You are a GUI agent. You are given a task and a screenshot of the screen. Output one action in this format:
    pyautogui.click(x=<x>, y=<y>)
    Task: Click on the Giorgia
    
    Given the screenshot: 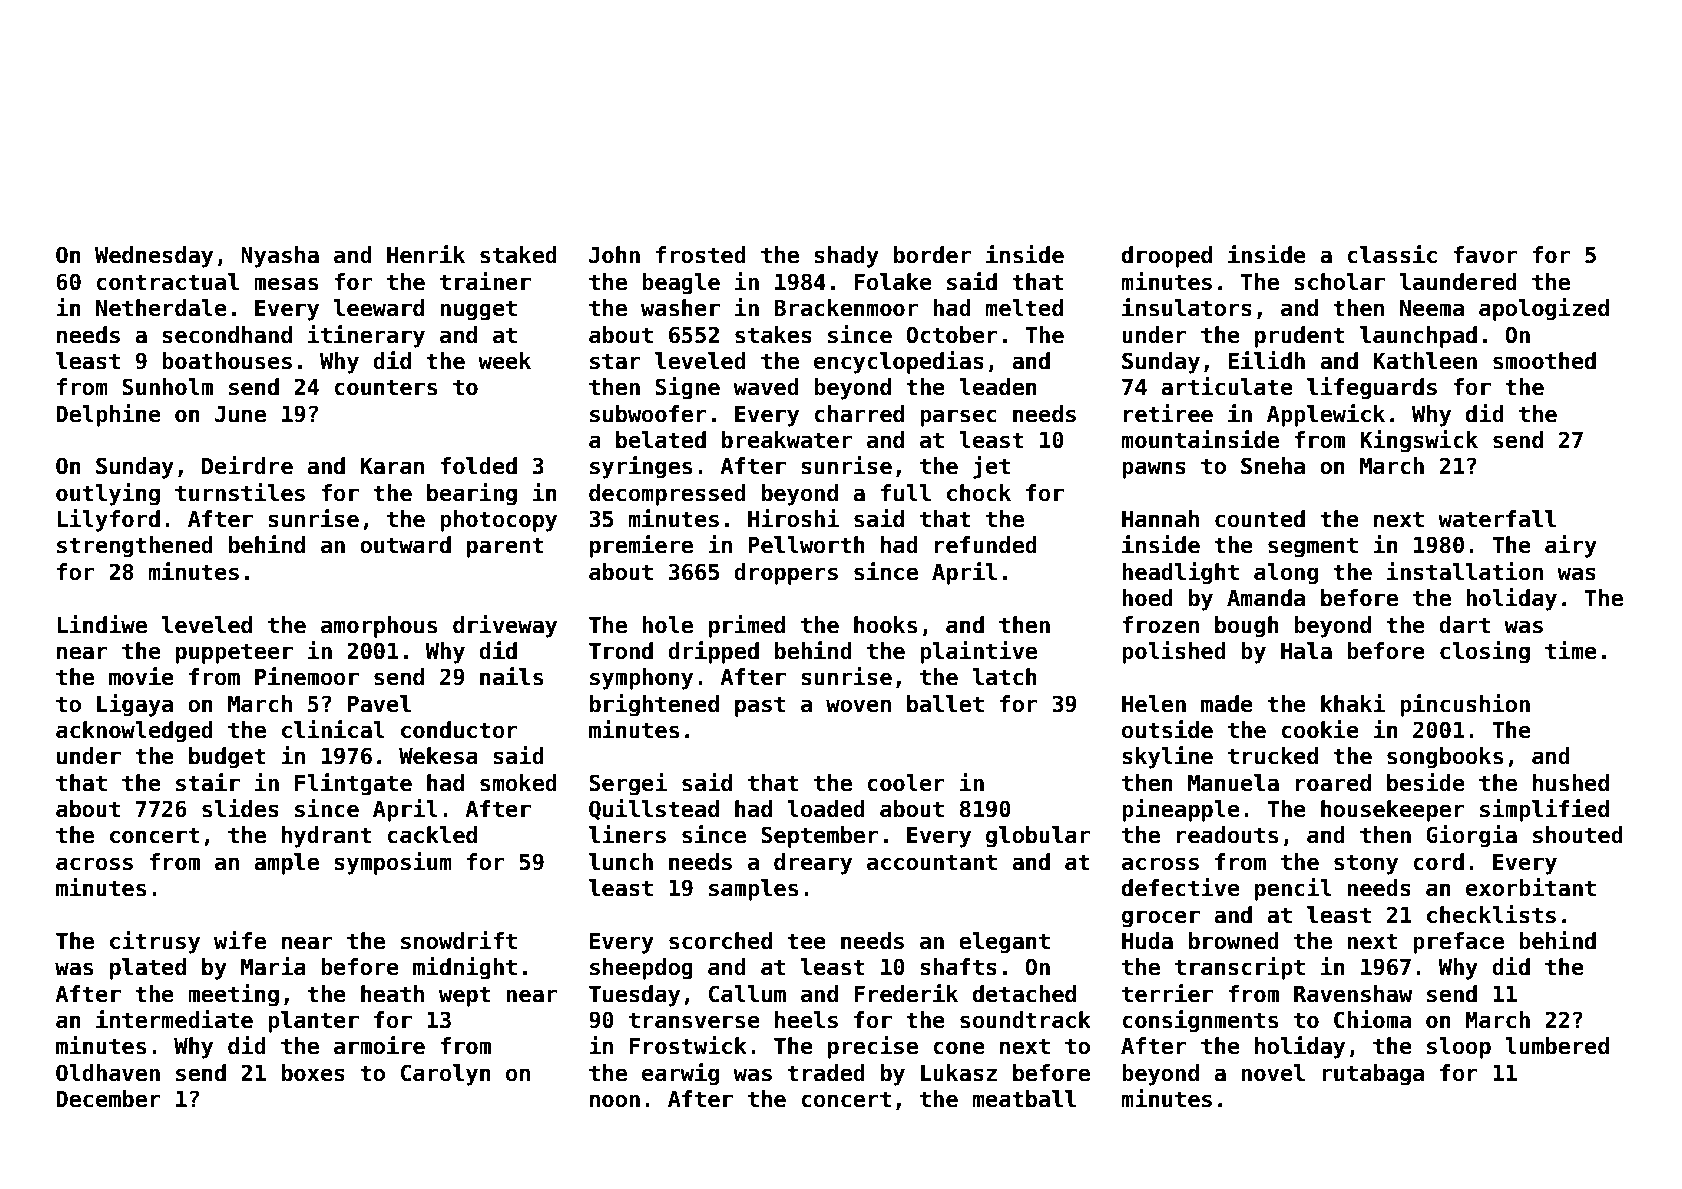 What is the action you would take?
    pyautogui.click(x=1471, y=836)
